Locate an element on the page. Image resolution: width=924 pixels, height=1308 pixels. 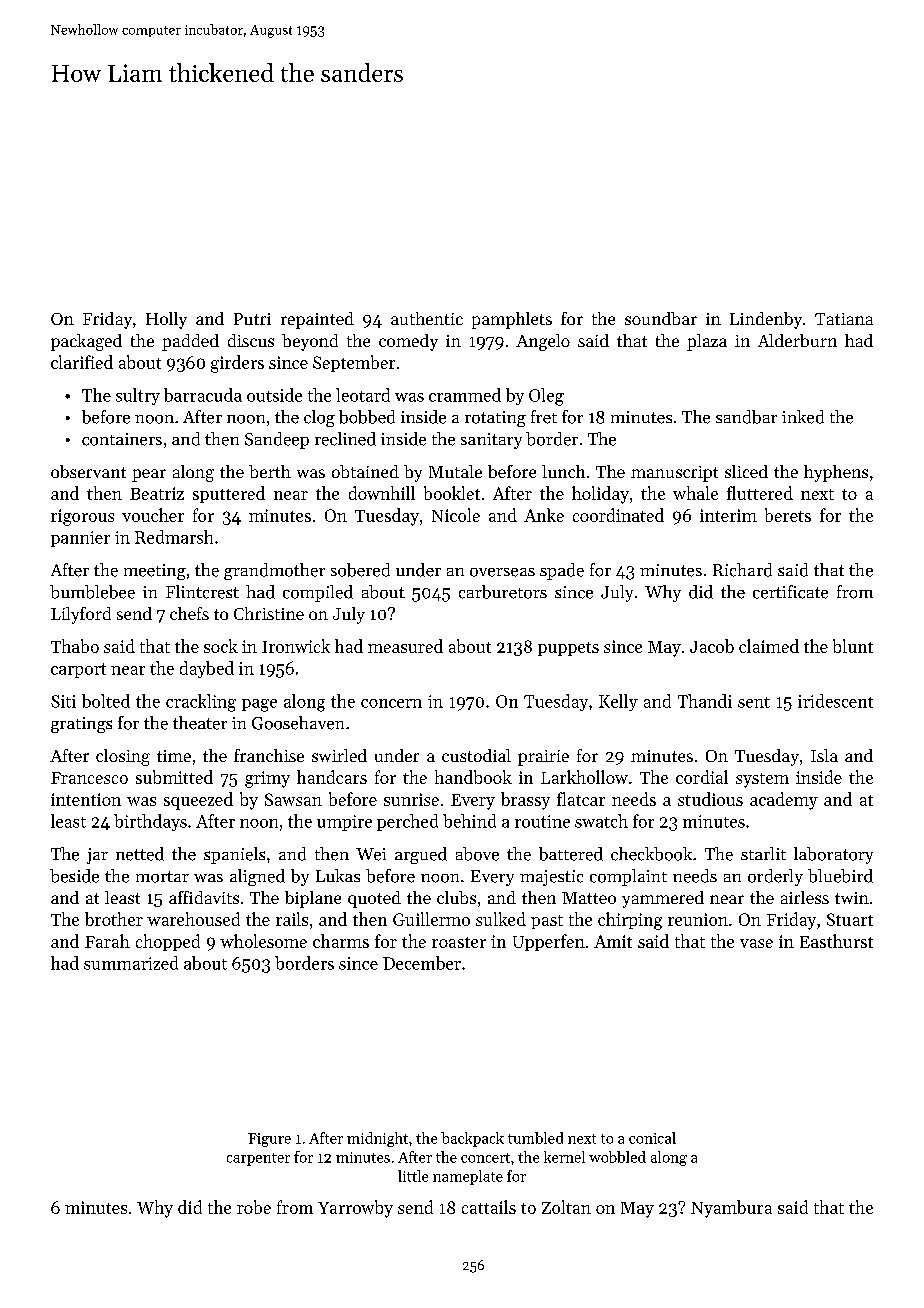
franchise is located at coordinates (269, 755).
